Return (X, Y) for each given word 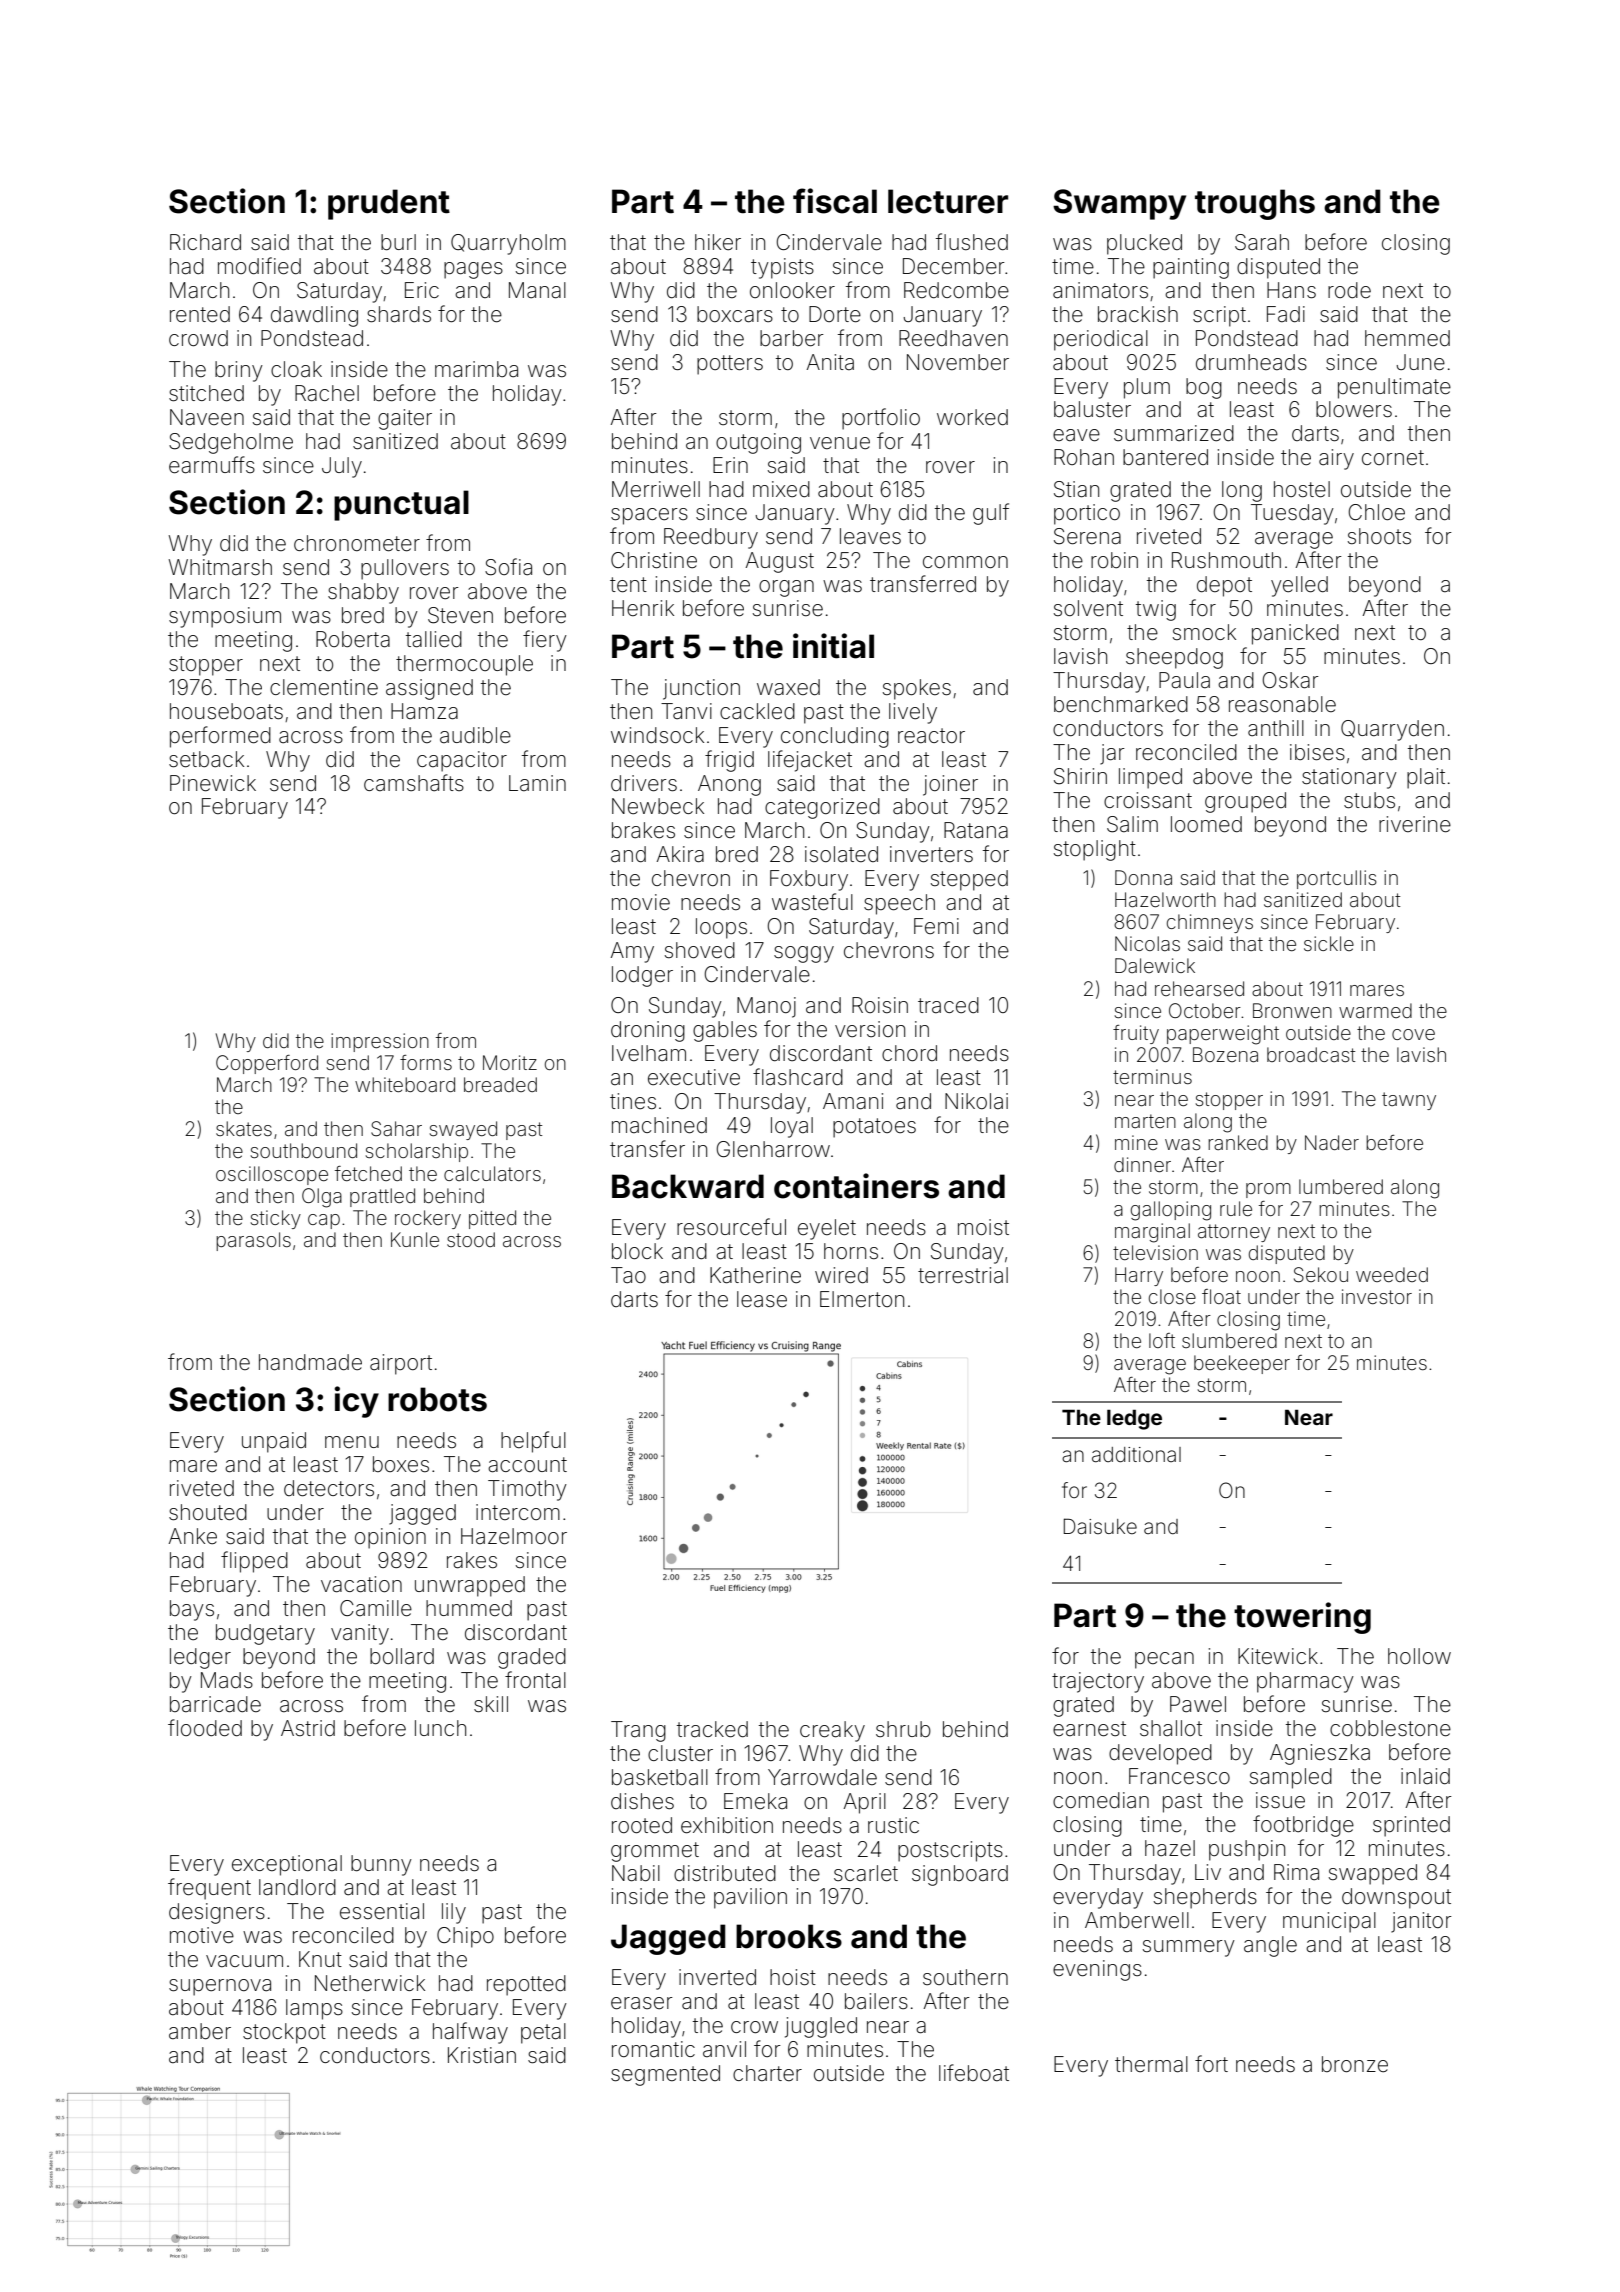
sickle (1329, 943)
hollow (1419, 1656)
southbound (303, 1150)
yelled (1299, 586)
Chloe (1376, 512)
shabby (363, 593)
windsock (657, 735)
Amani (853, 1101)
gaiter (405, 419)
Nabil (636, 1873)
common (965, 562)
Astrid (308, 1728)
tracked (712, 1729)
